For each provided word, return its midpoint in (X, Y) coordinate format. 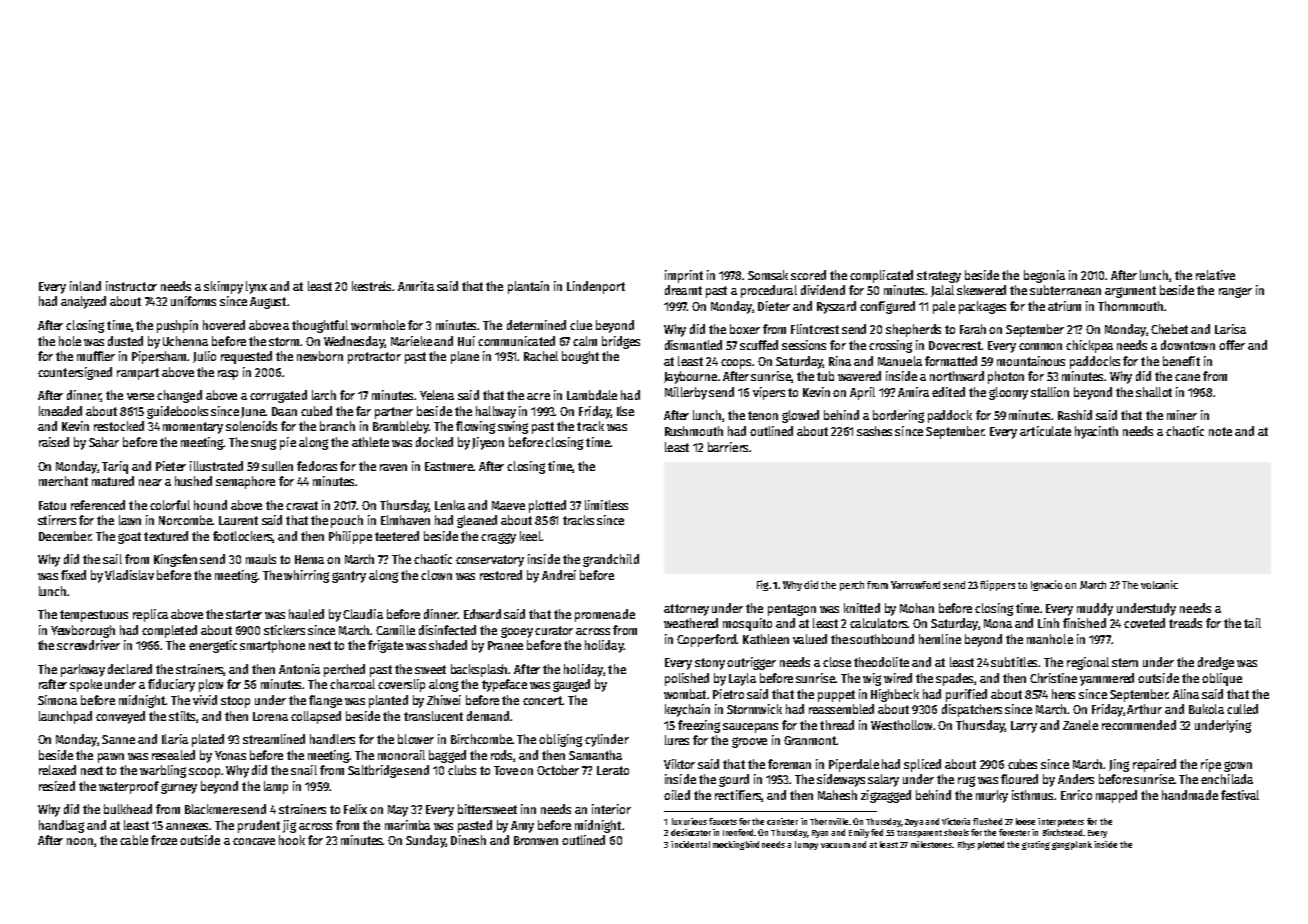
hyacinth (1096, 432)
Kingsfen (175, 560)
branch (337, 426)
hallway (496, 412)
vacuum (835, 845)
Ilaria (175, 739)
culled (1242, 709)
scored (808, 275)
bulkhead (128, 809)
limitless (606, 505)
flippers (997, 585)
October (558, 770)
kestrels (372, 286)
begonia (1044, 276)
